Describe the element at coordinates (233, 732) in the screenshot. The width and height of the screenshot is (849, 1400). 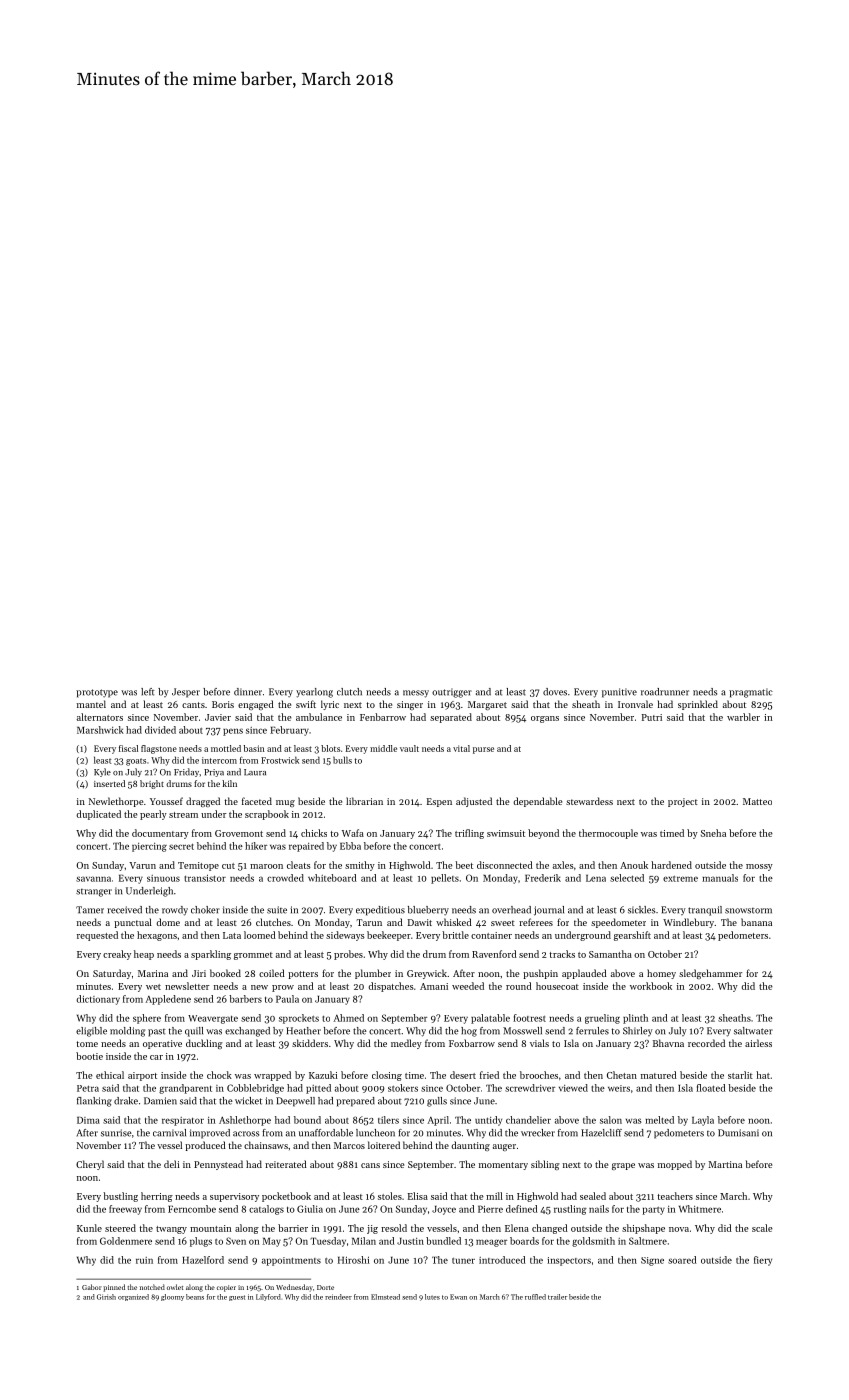
I see `pens` at that location.
